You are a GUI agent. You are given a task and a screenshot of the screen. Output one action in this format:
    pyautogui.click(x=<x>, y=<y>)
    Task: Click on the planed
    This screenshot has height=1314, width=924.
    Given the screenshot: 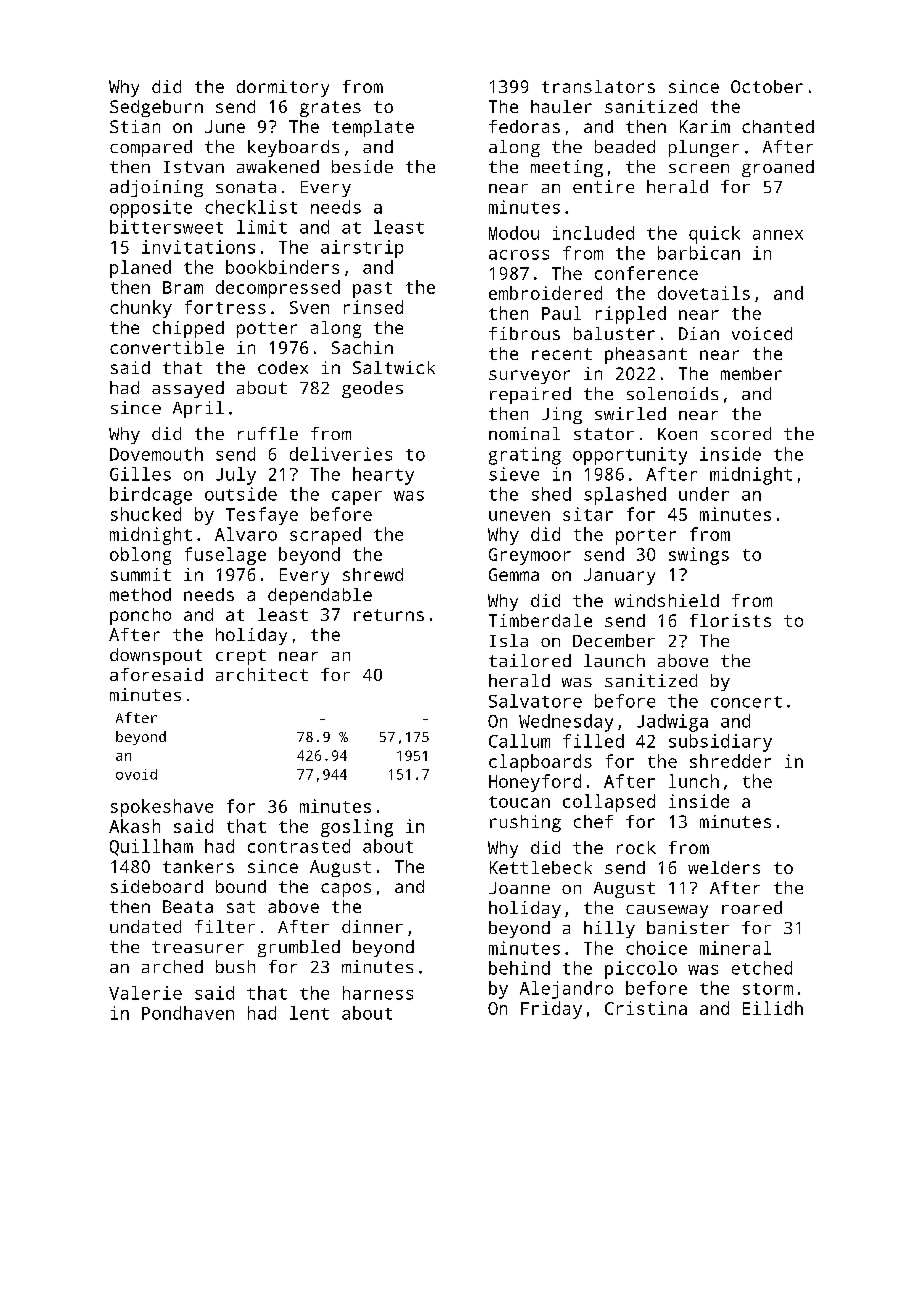 What is the action you would take?
    pyautogui.click(x=140, y=269)
